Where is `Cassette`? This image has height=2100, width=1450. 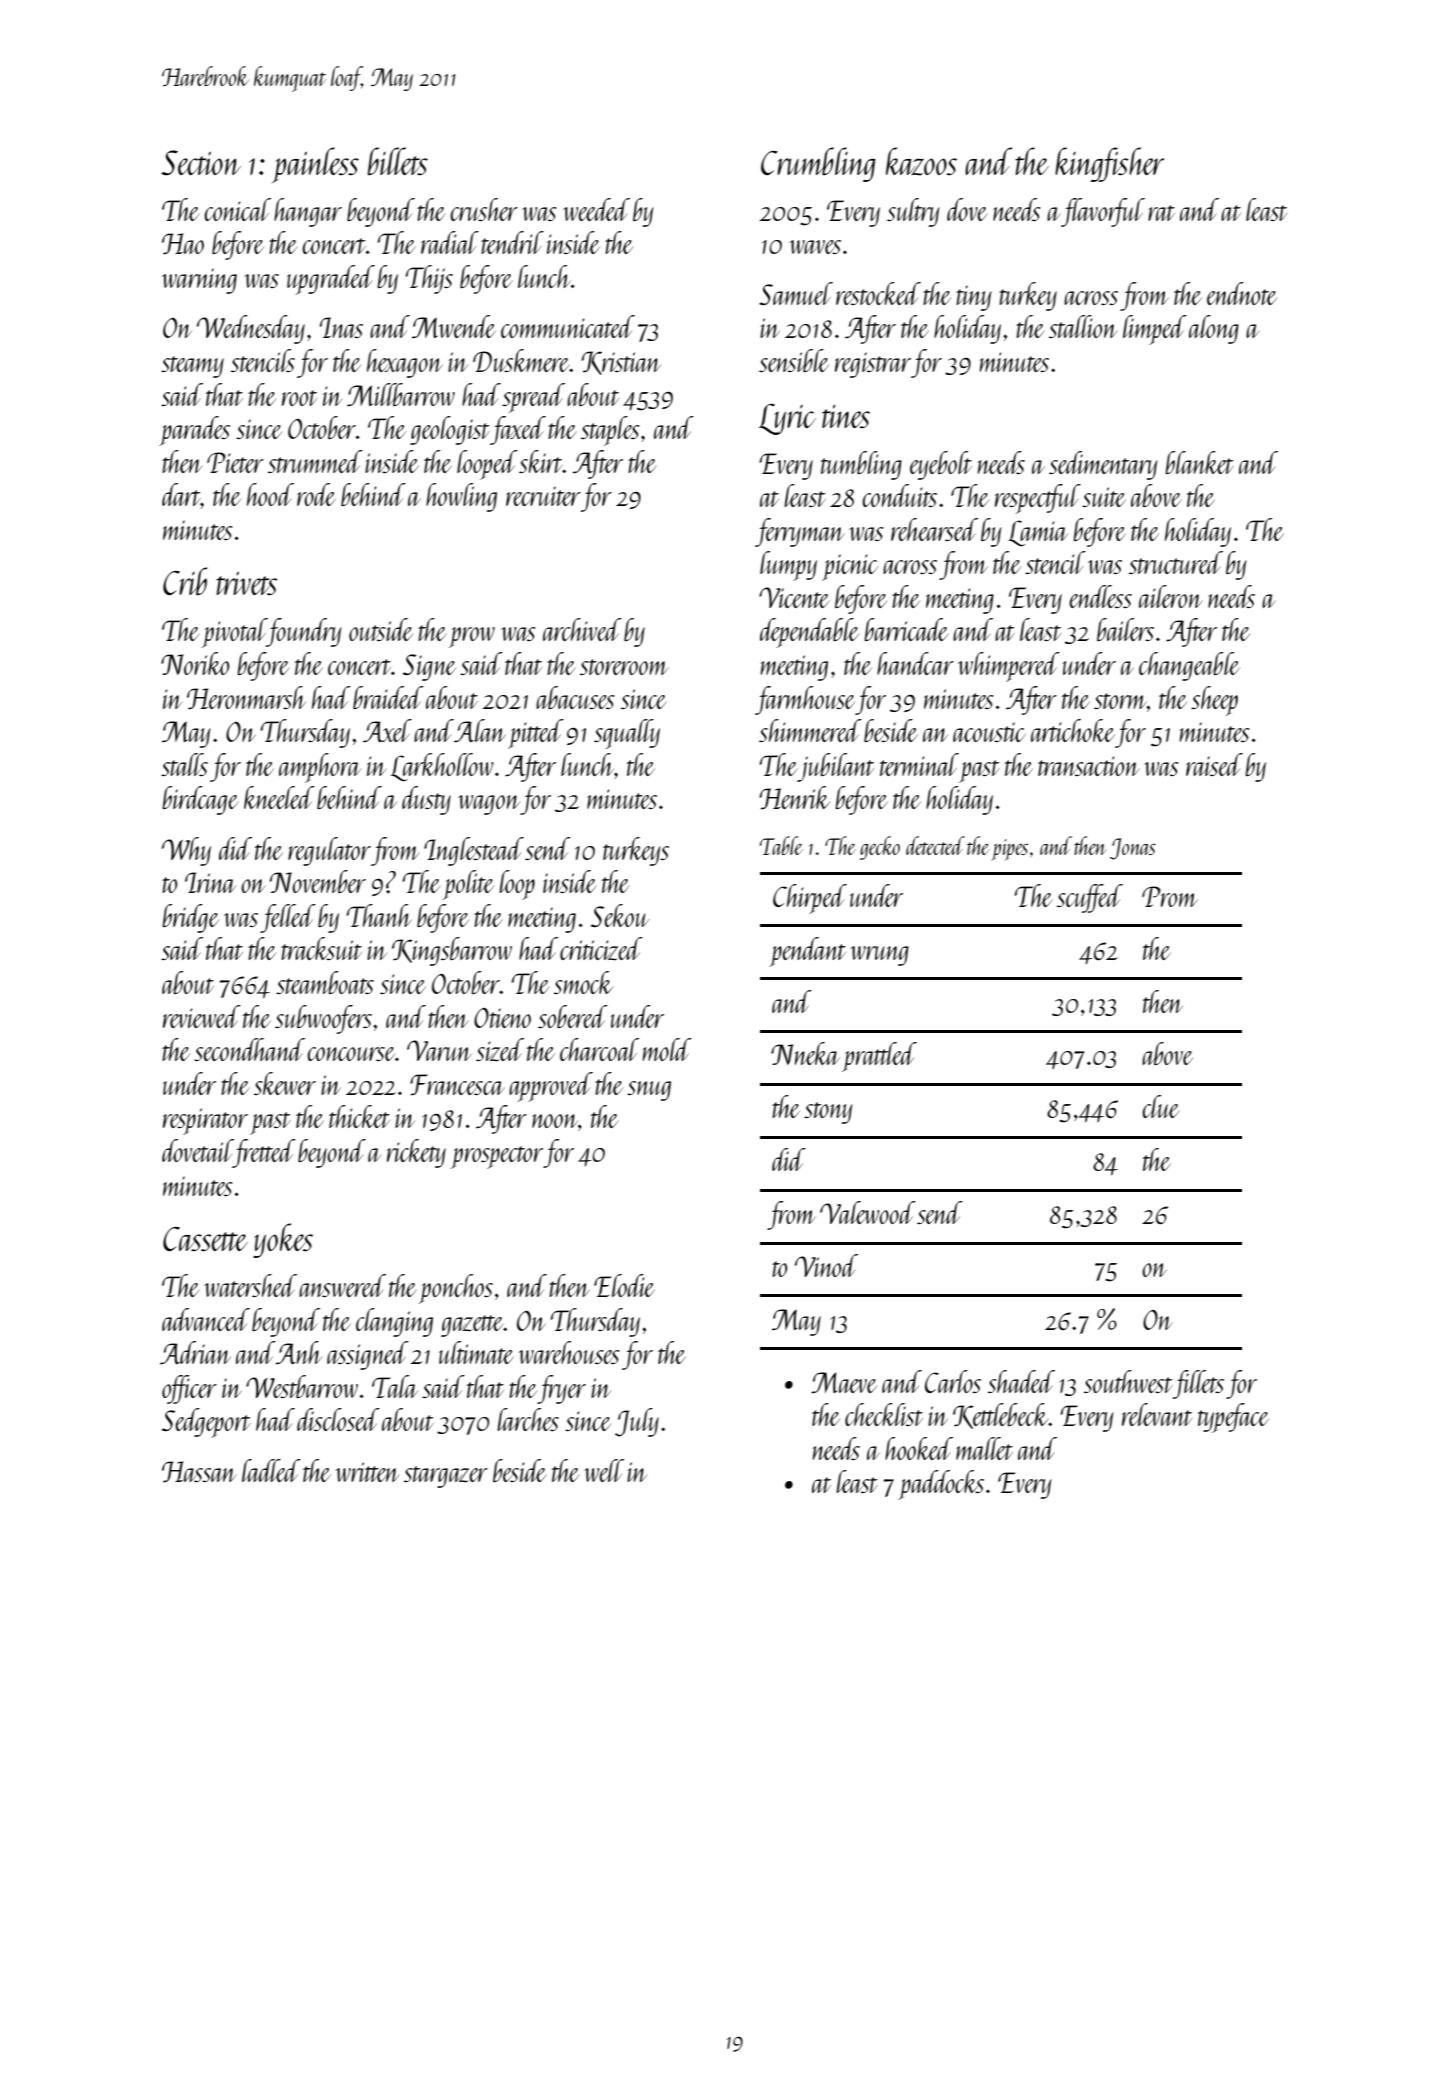
Cassette is located at coordinates (205, 1239).
